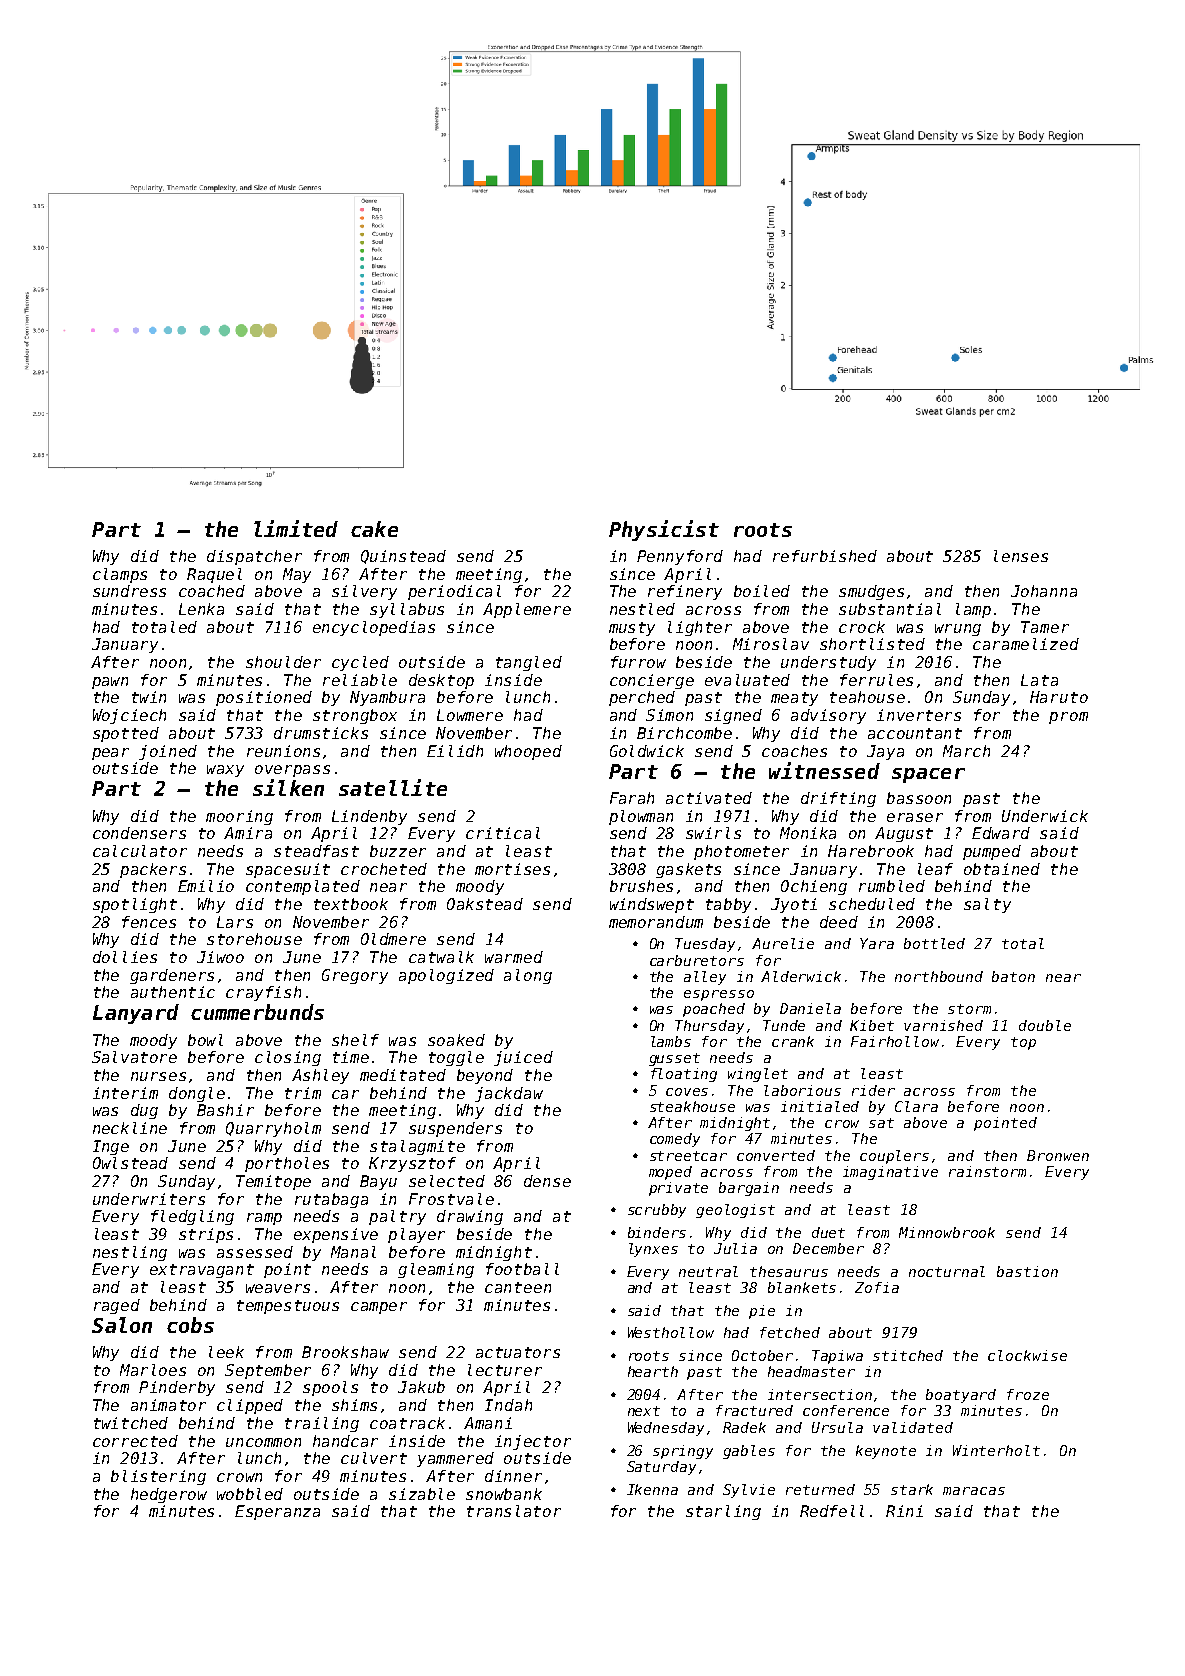  Describe the element at coordinates (656, 922) in the screenshot. I see `memorandum` at that location.
